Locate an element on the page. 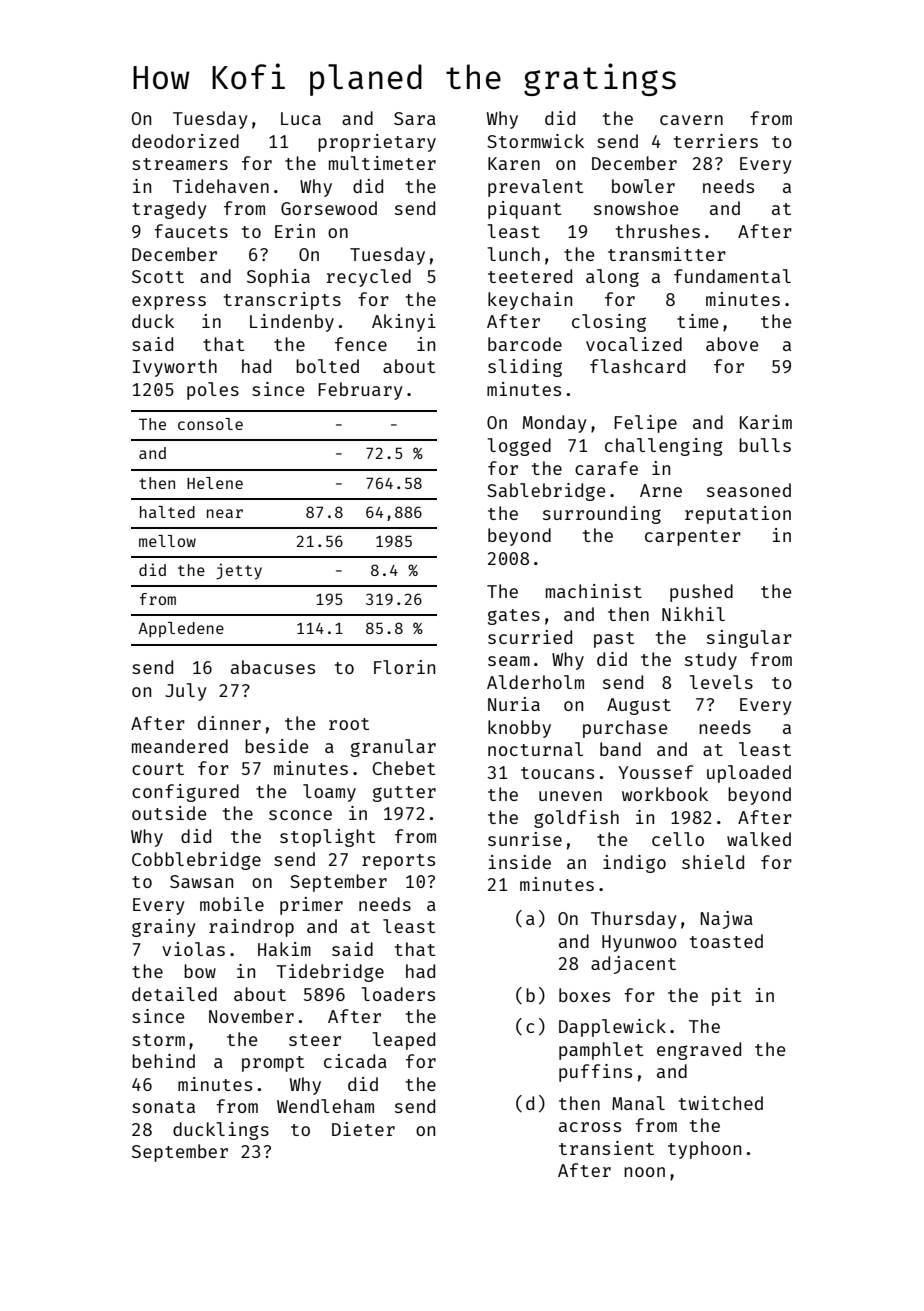  grainy is located at coordinates (164, 928).
